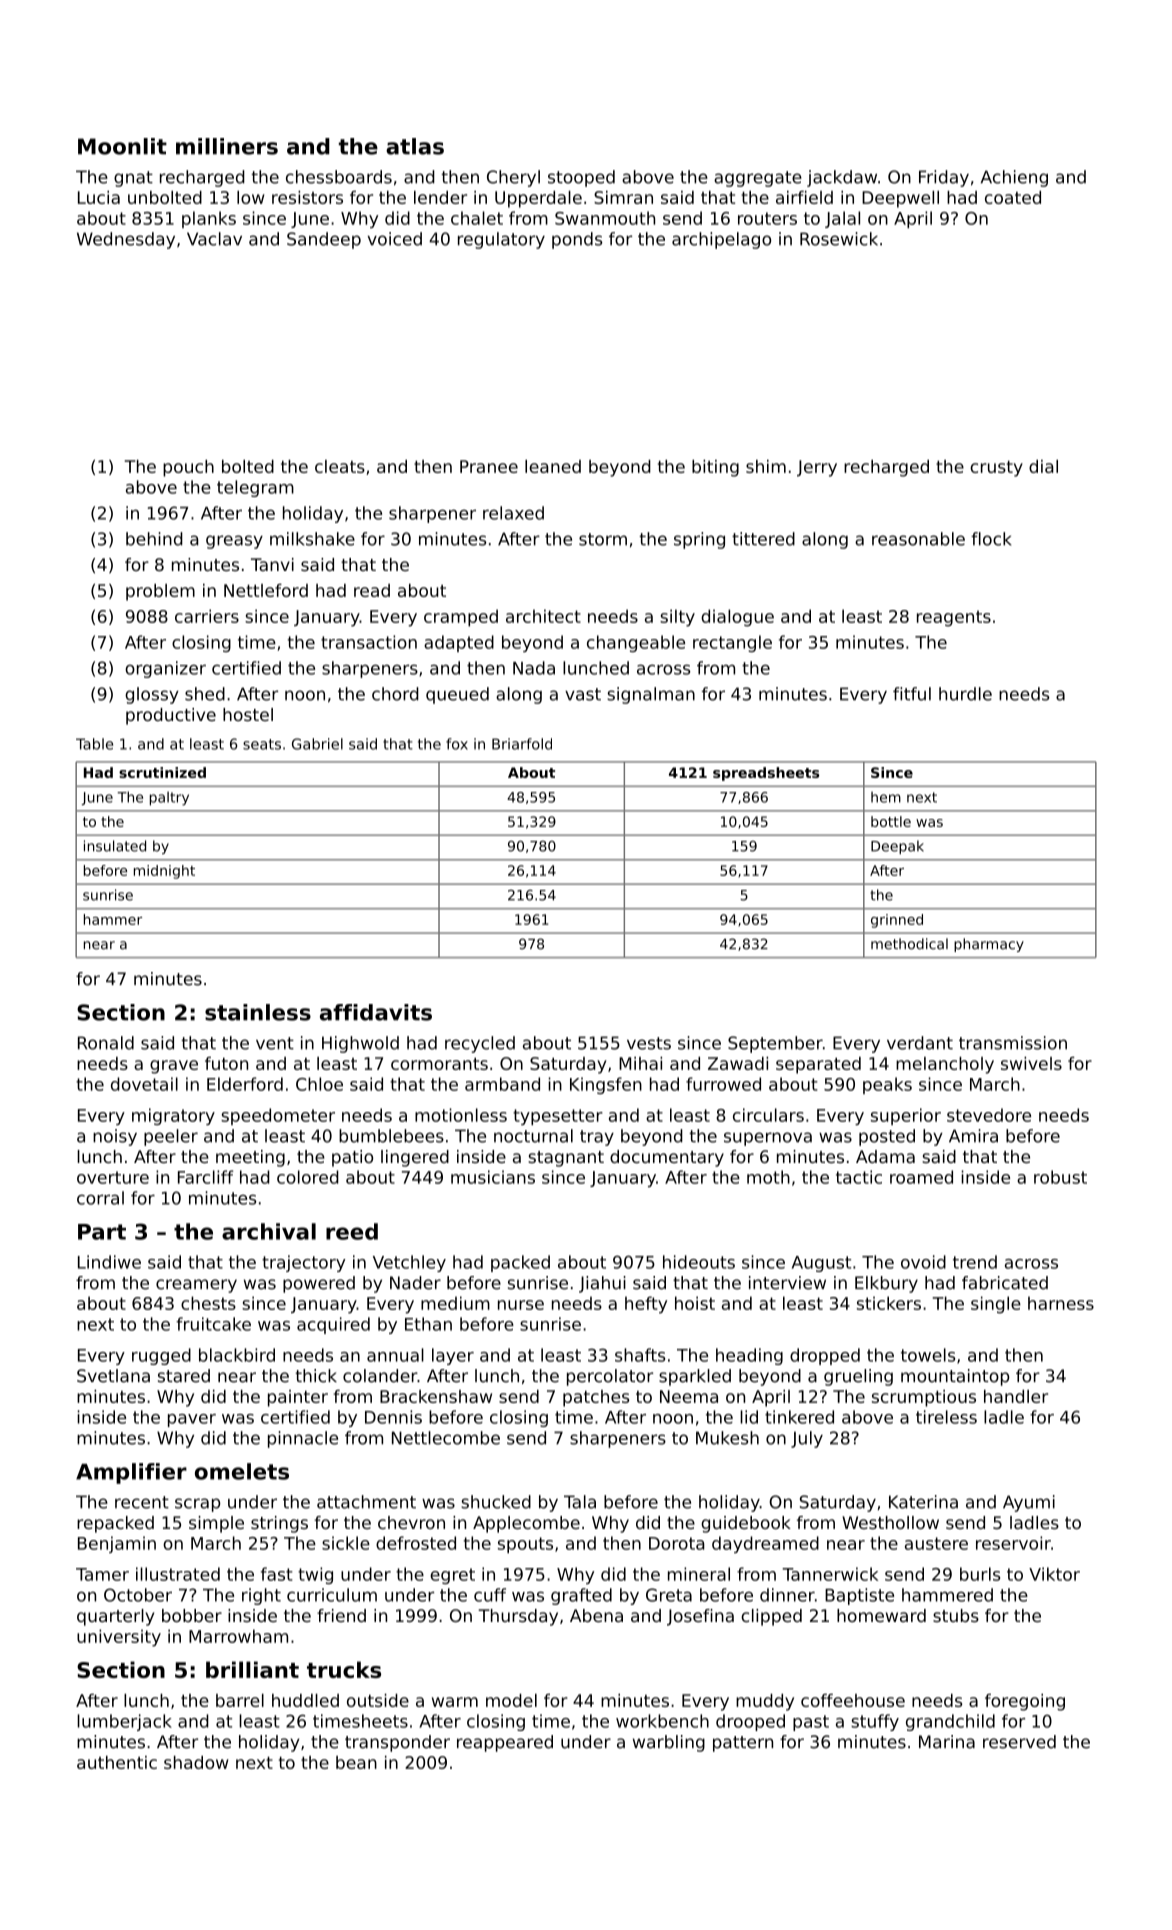 The width and height of the image is (1172, 1930). I want to click on glossy, so click(152, 695).
